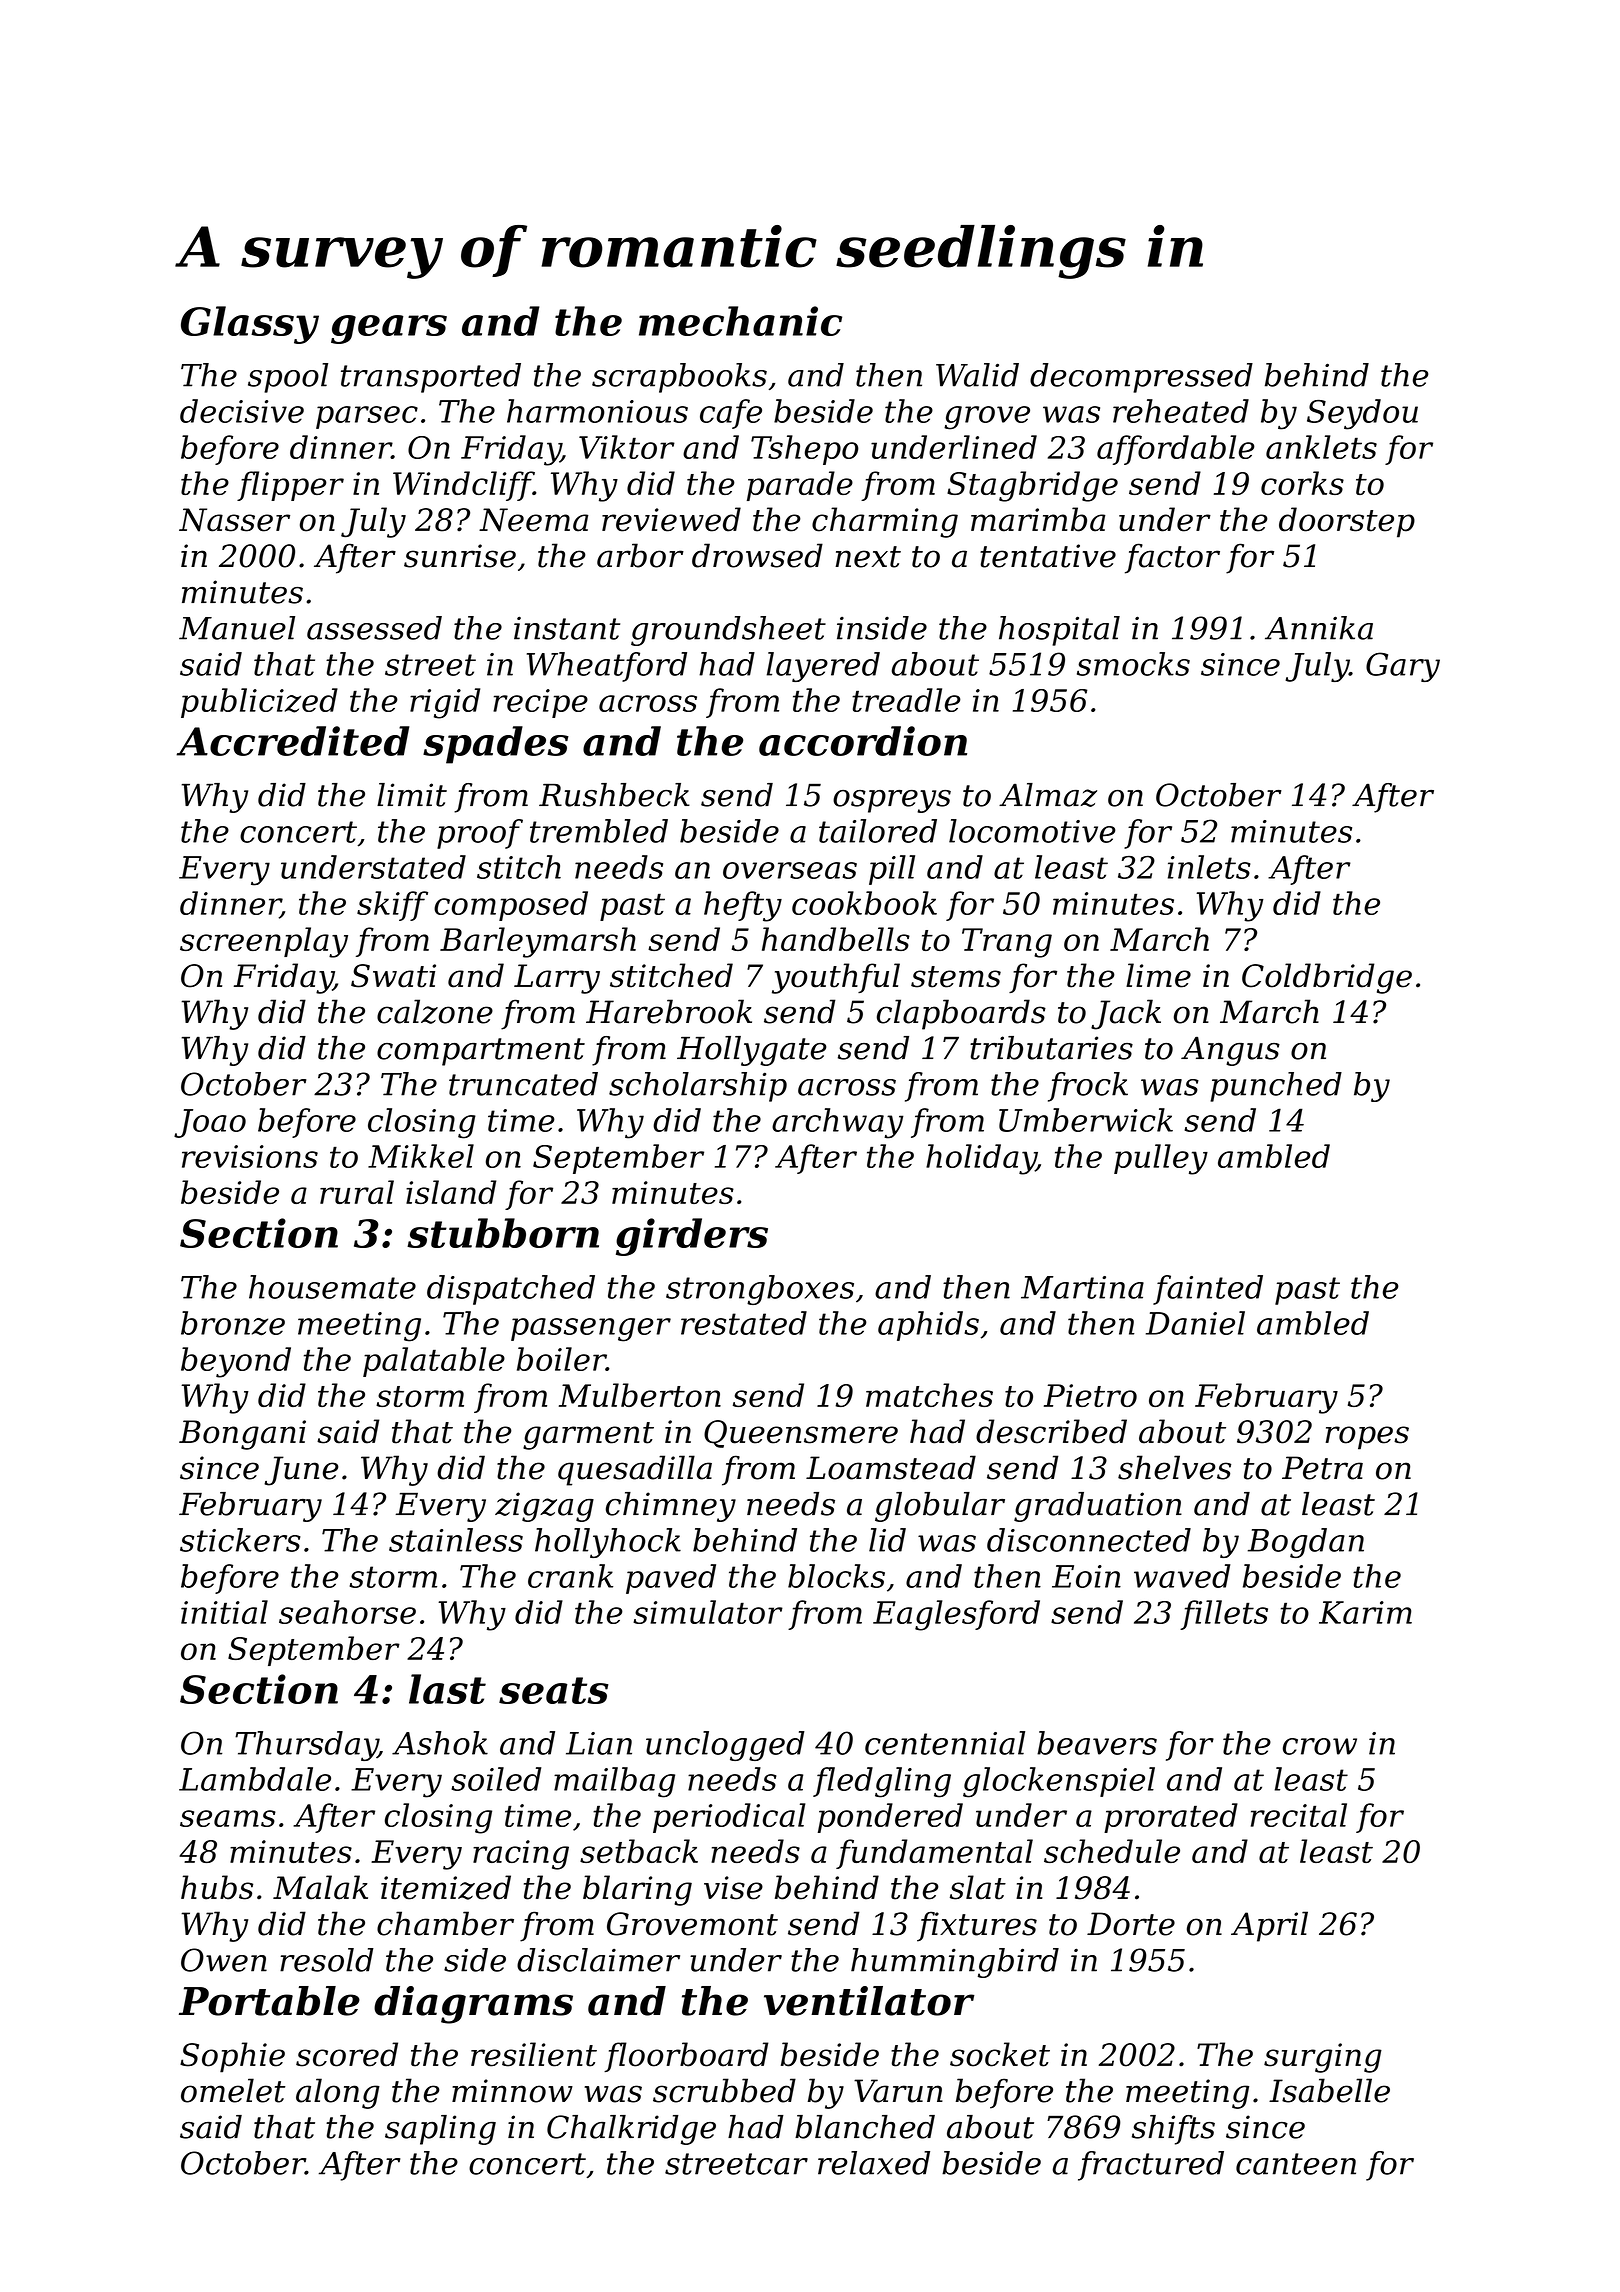  I want to click on Nasser, so click(234, 520).
